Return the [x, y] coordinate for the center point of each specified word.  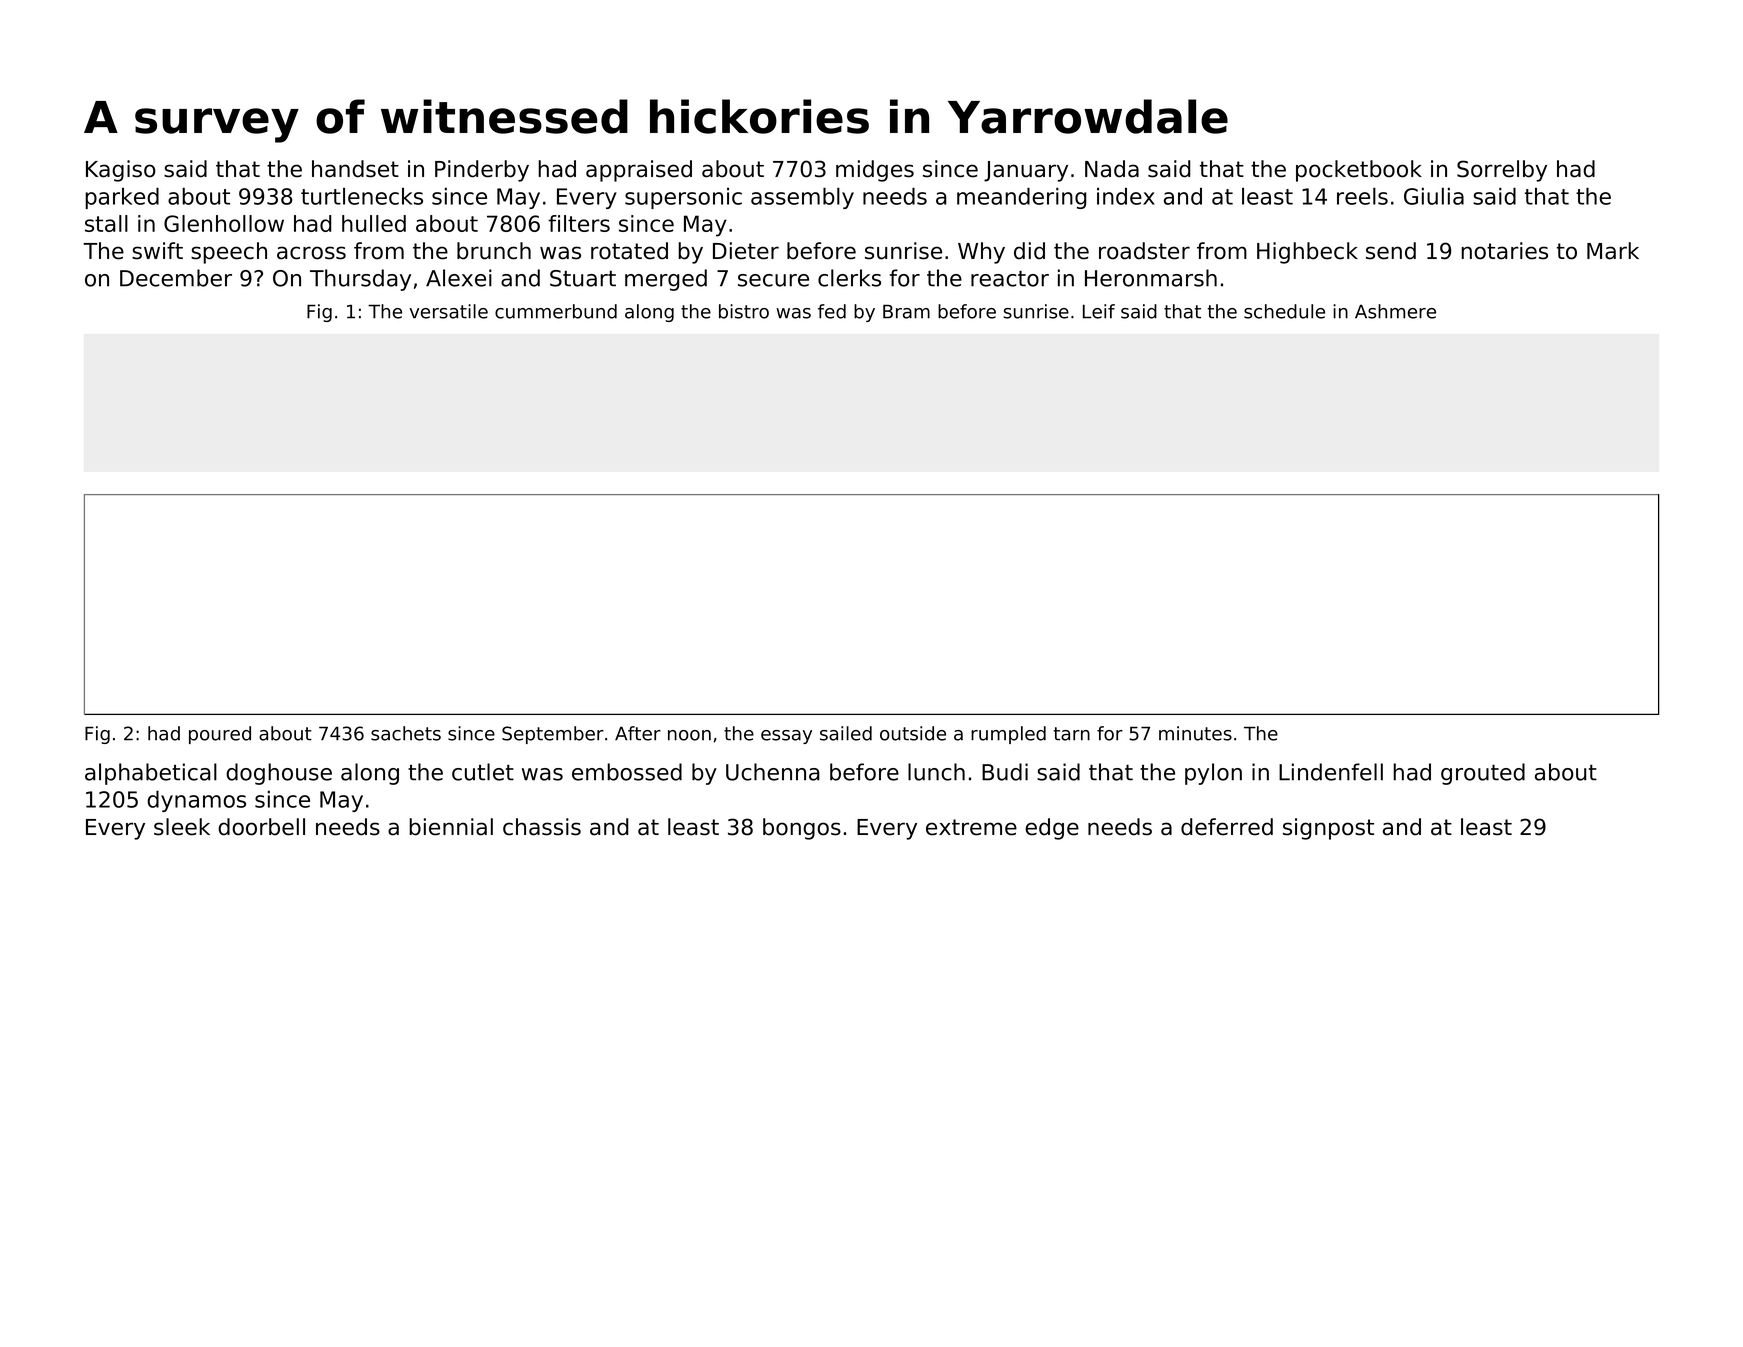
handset [355, 169]
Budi [1005, 772]
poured [220, 735]
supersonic [683, 198]
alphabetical [151, 774]
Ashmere [1395, 311]
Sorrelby [1502, 171]
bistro [744, 311]
